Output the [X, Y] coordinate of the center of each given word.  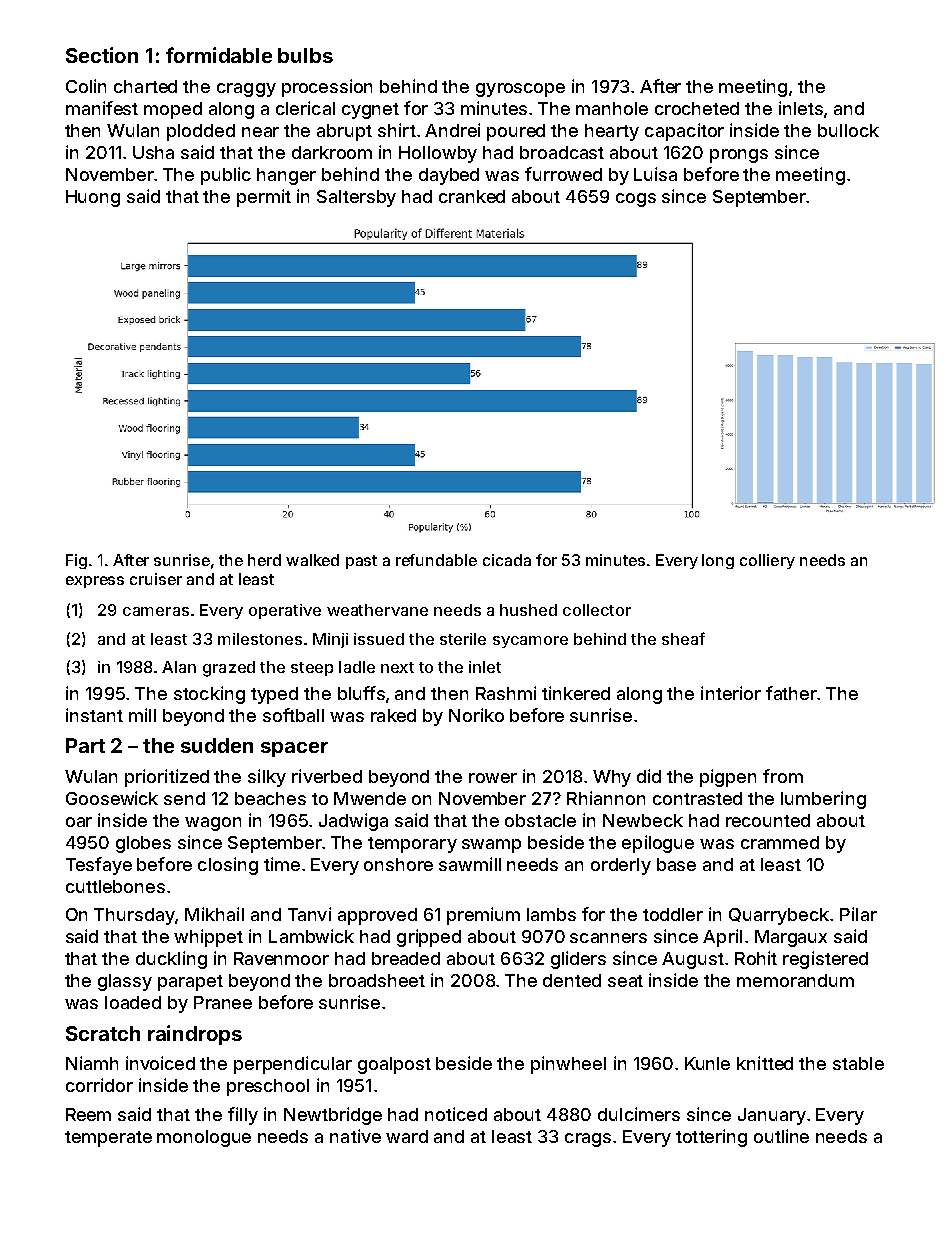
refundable [436, 560]
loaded [133, 1002]
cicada [507, 560]
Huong [93, 198]
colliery [767, 561]
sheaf [683, 638]
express [95, 582]
